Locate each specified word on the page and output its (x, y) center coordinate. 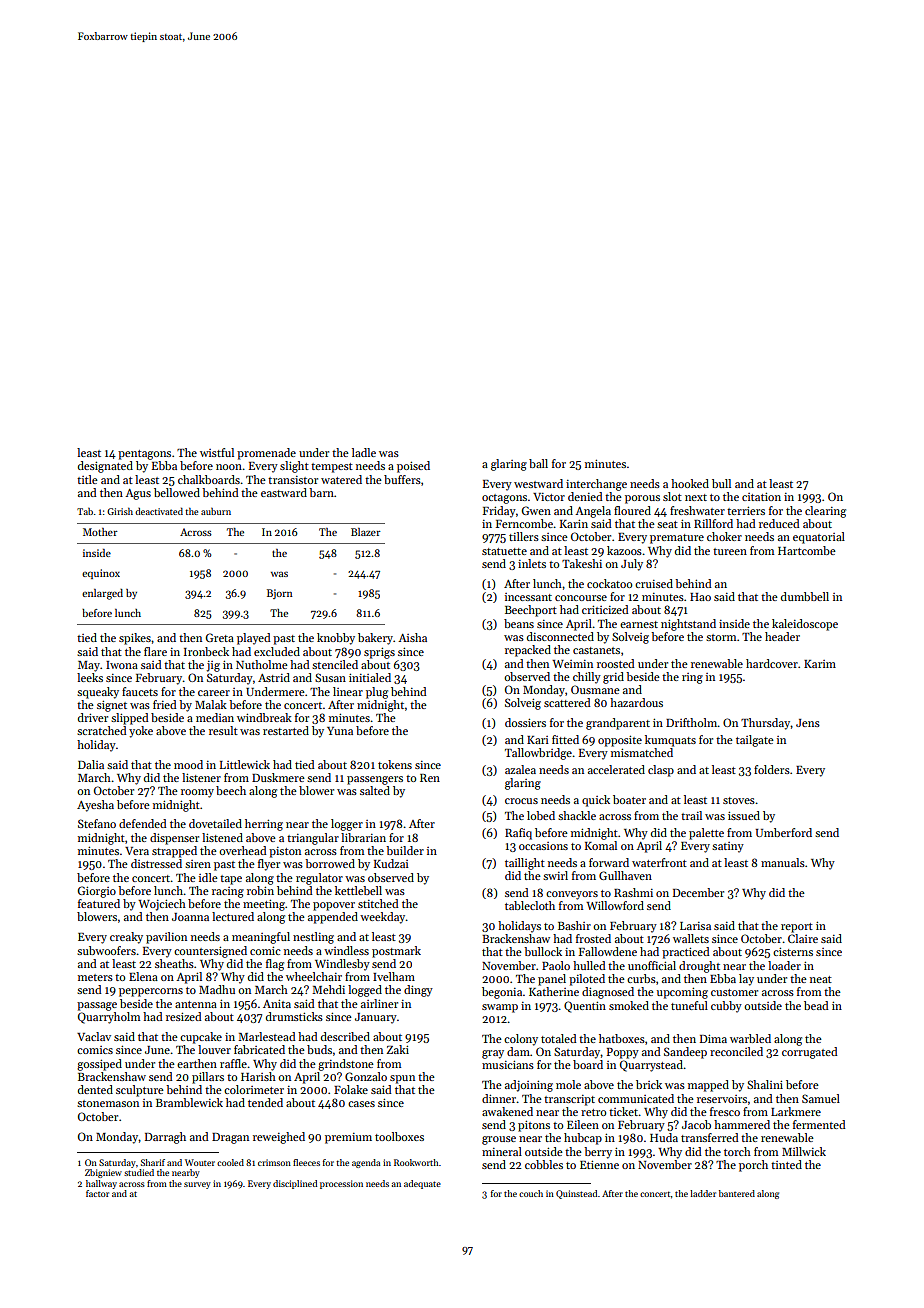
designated (105, 467)
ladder (703, 1193)
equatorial (819, 538)
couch (531, 1193)
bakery (375, 639)
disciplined (295, 1184)
